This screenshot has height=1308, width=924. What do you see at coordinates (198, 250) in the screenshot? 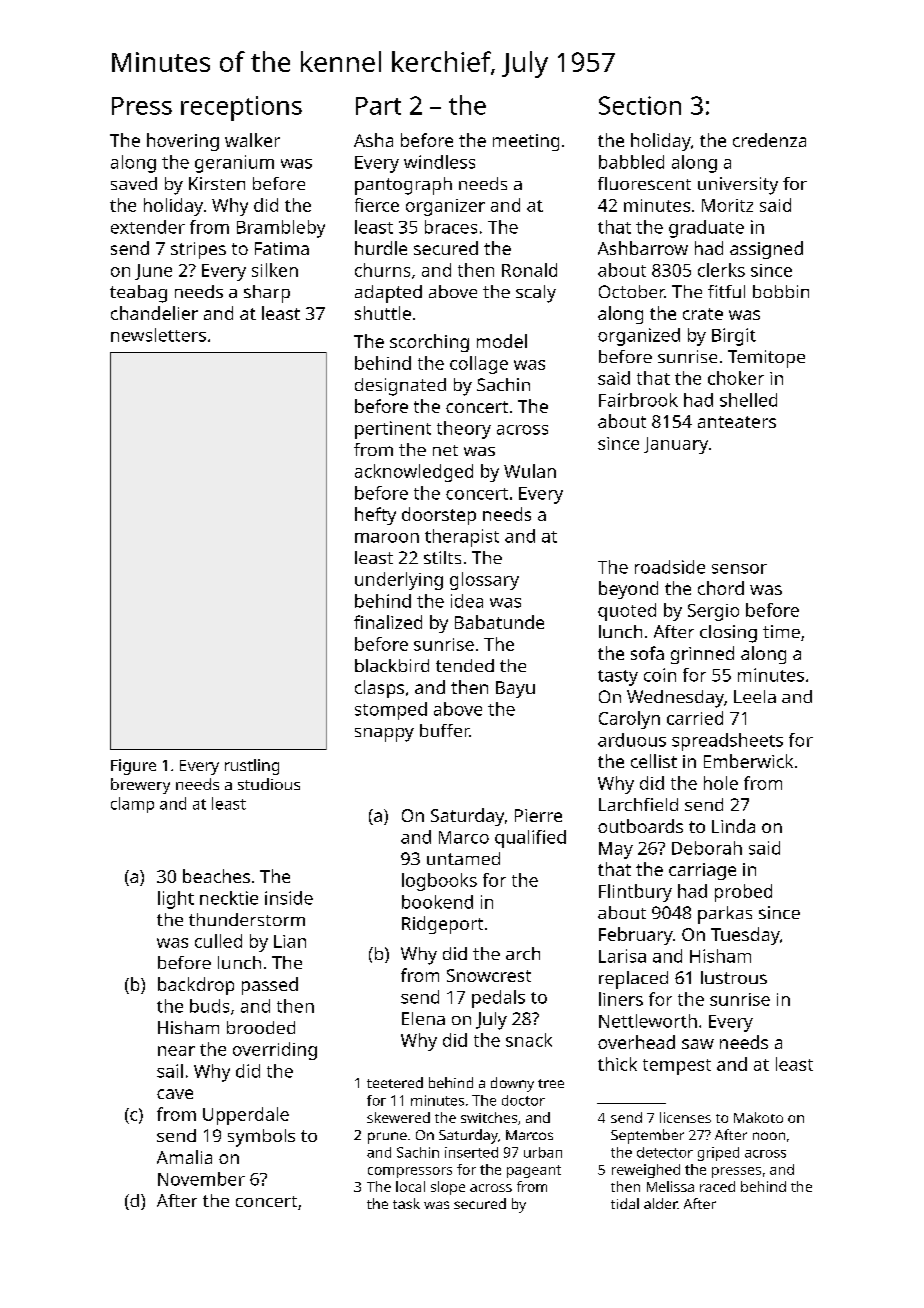
I see `stripes` at bounding box center [198, 250].
